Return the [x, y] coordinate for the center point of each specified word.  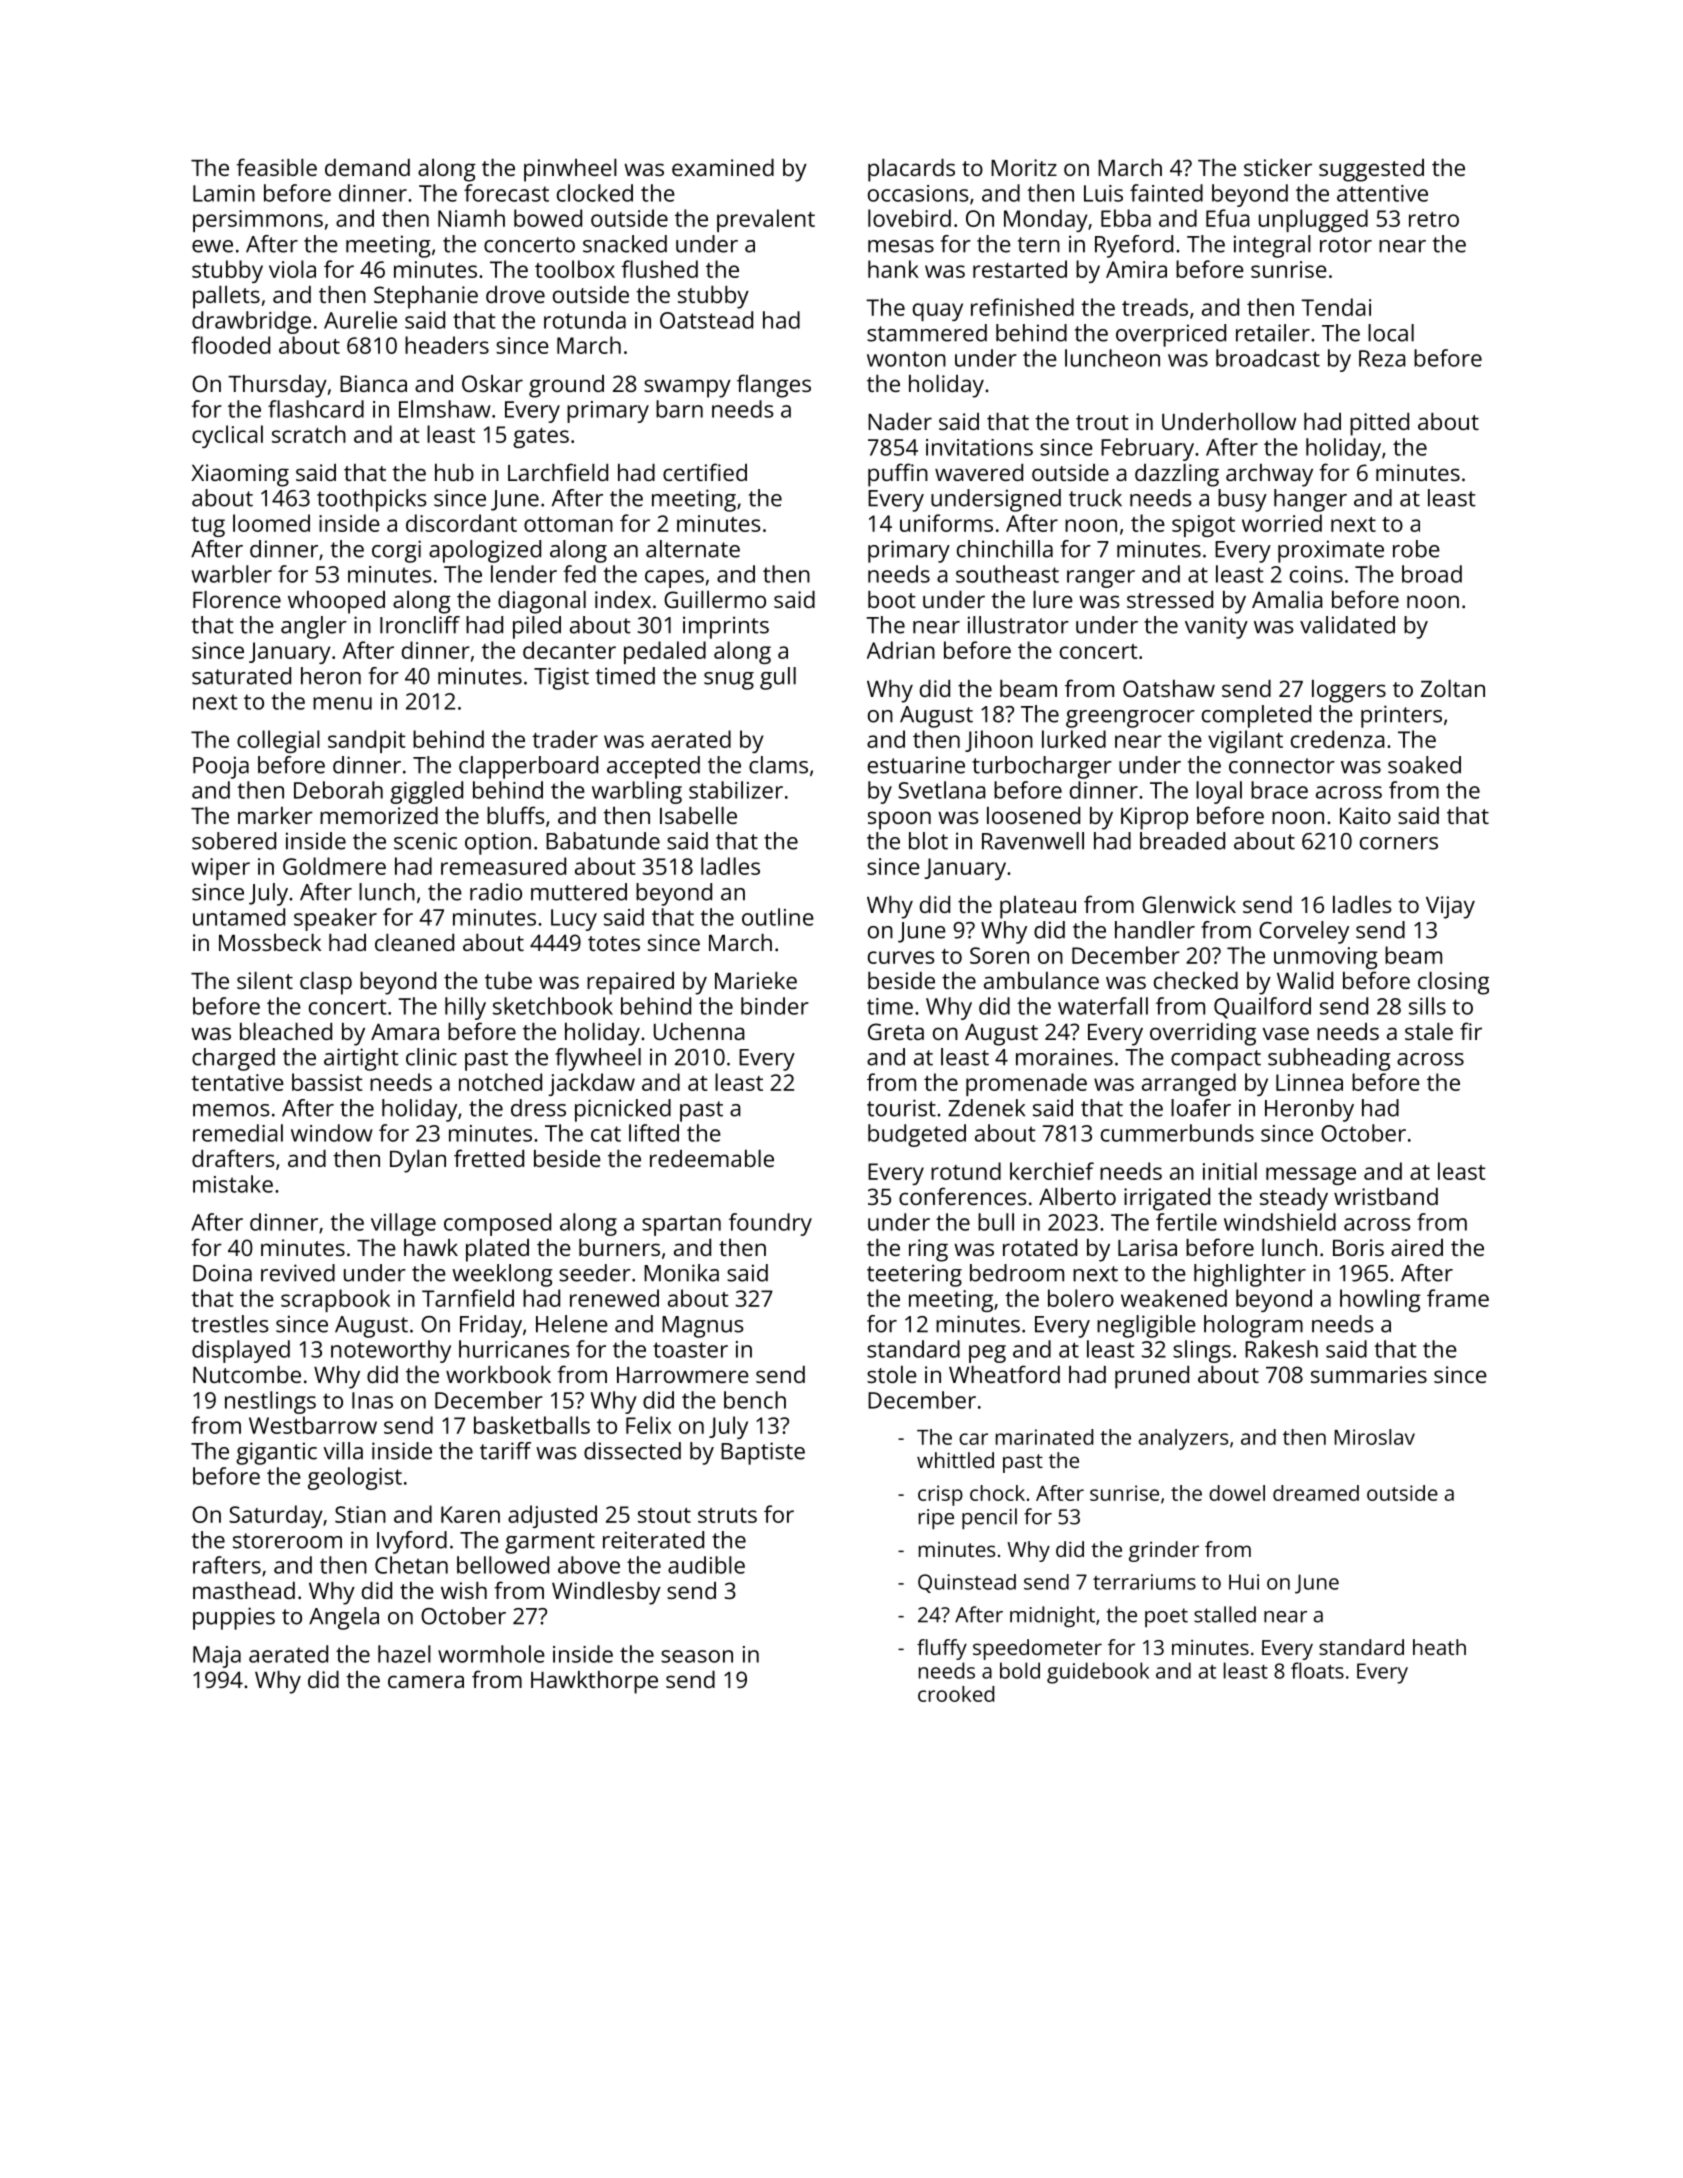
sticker [1278, 167]
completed [1256, 716]
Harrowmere [683, 1375]
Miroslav [1375, 1437]
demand [367, 167]
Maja [217, 1657]
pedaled [665, 652]
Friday [491, 1326]
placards [911, 170]
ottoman [568, 524]
